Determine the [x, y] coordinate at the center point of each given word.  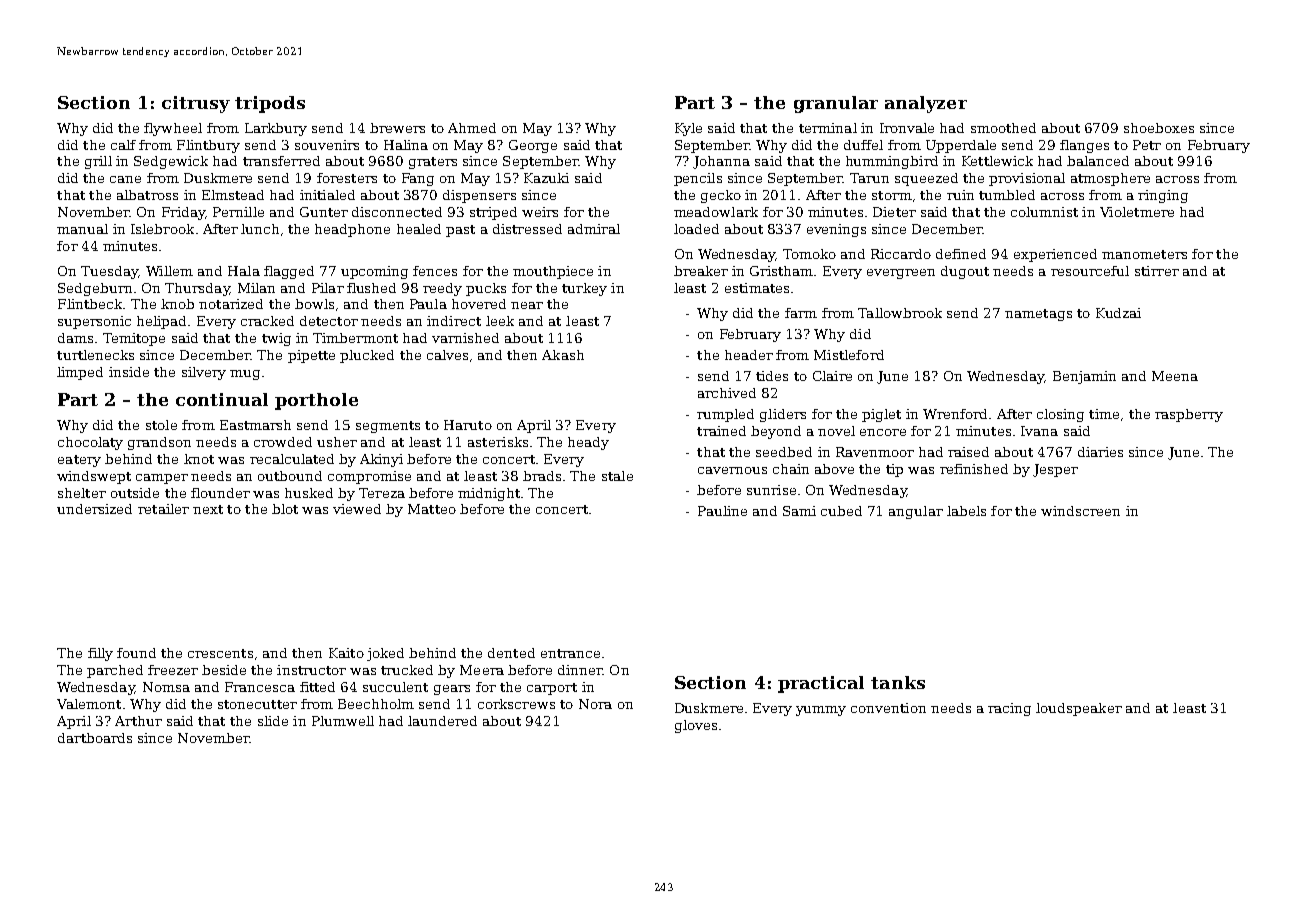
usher [337, 442]
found [136, 653]
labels [966, 511]
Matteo [432, 509]
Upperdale [961, 146]
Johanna [721, 162]
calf [123, 145]
